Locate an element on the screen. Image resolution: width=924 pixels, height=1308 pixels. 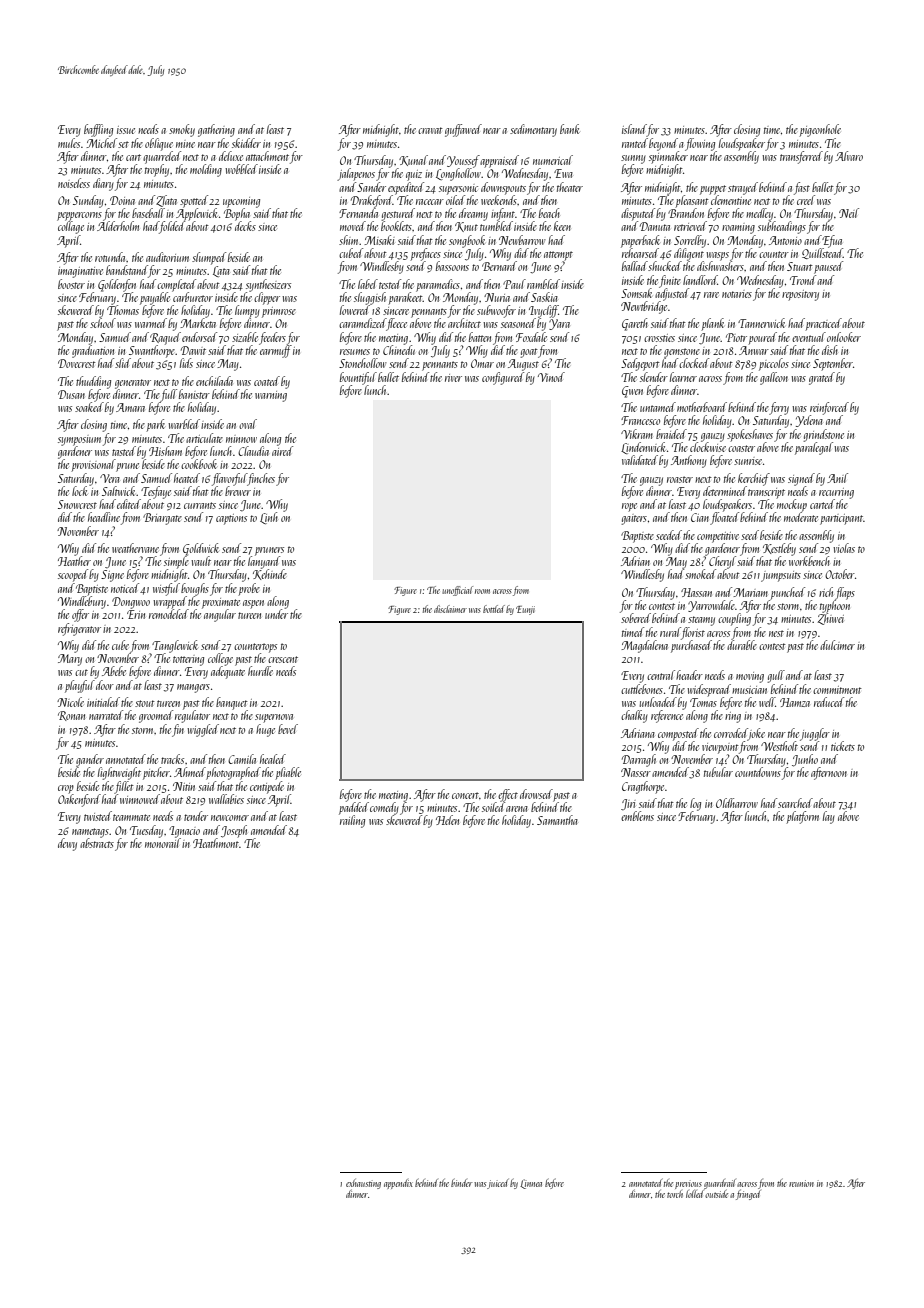
Helen is located at coordinates (447, 820).
